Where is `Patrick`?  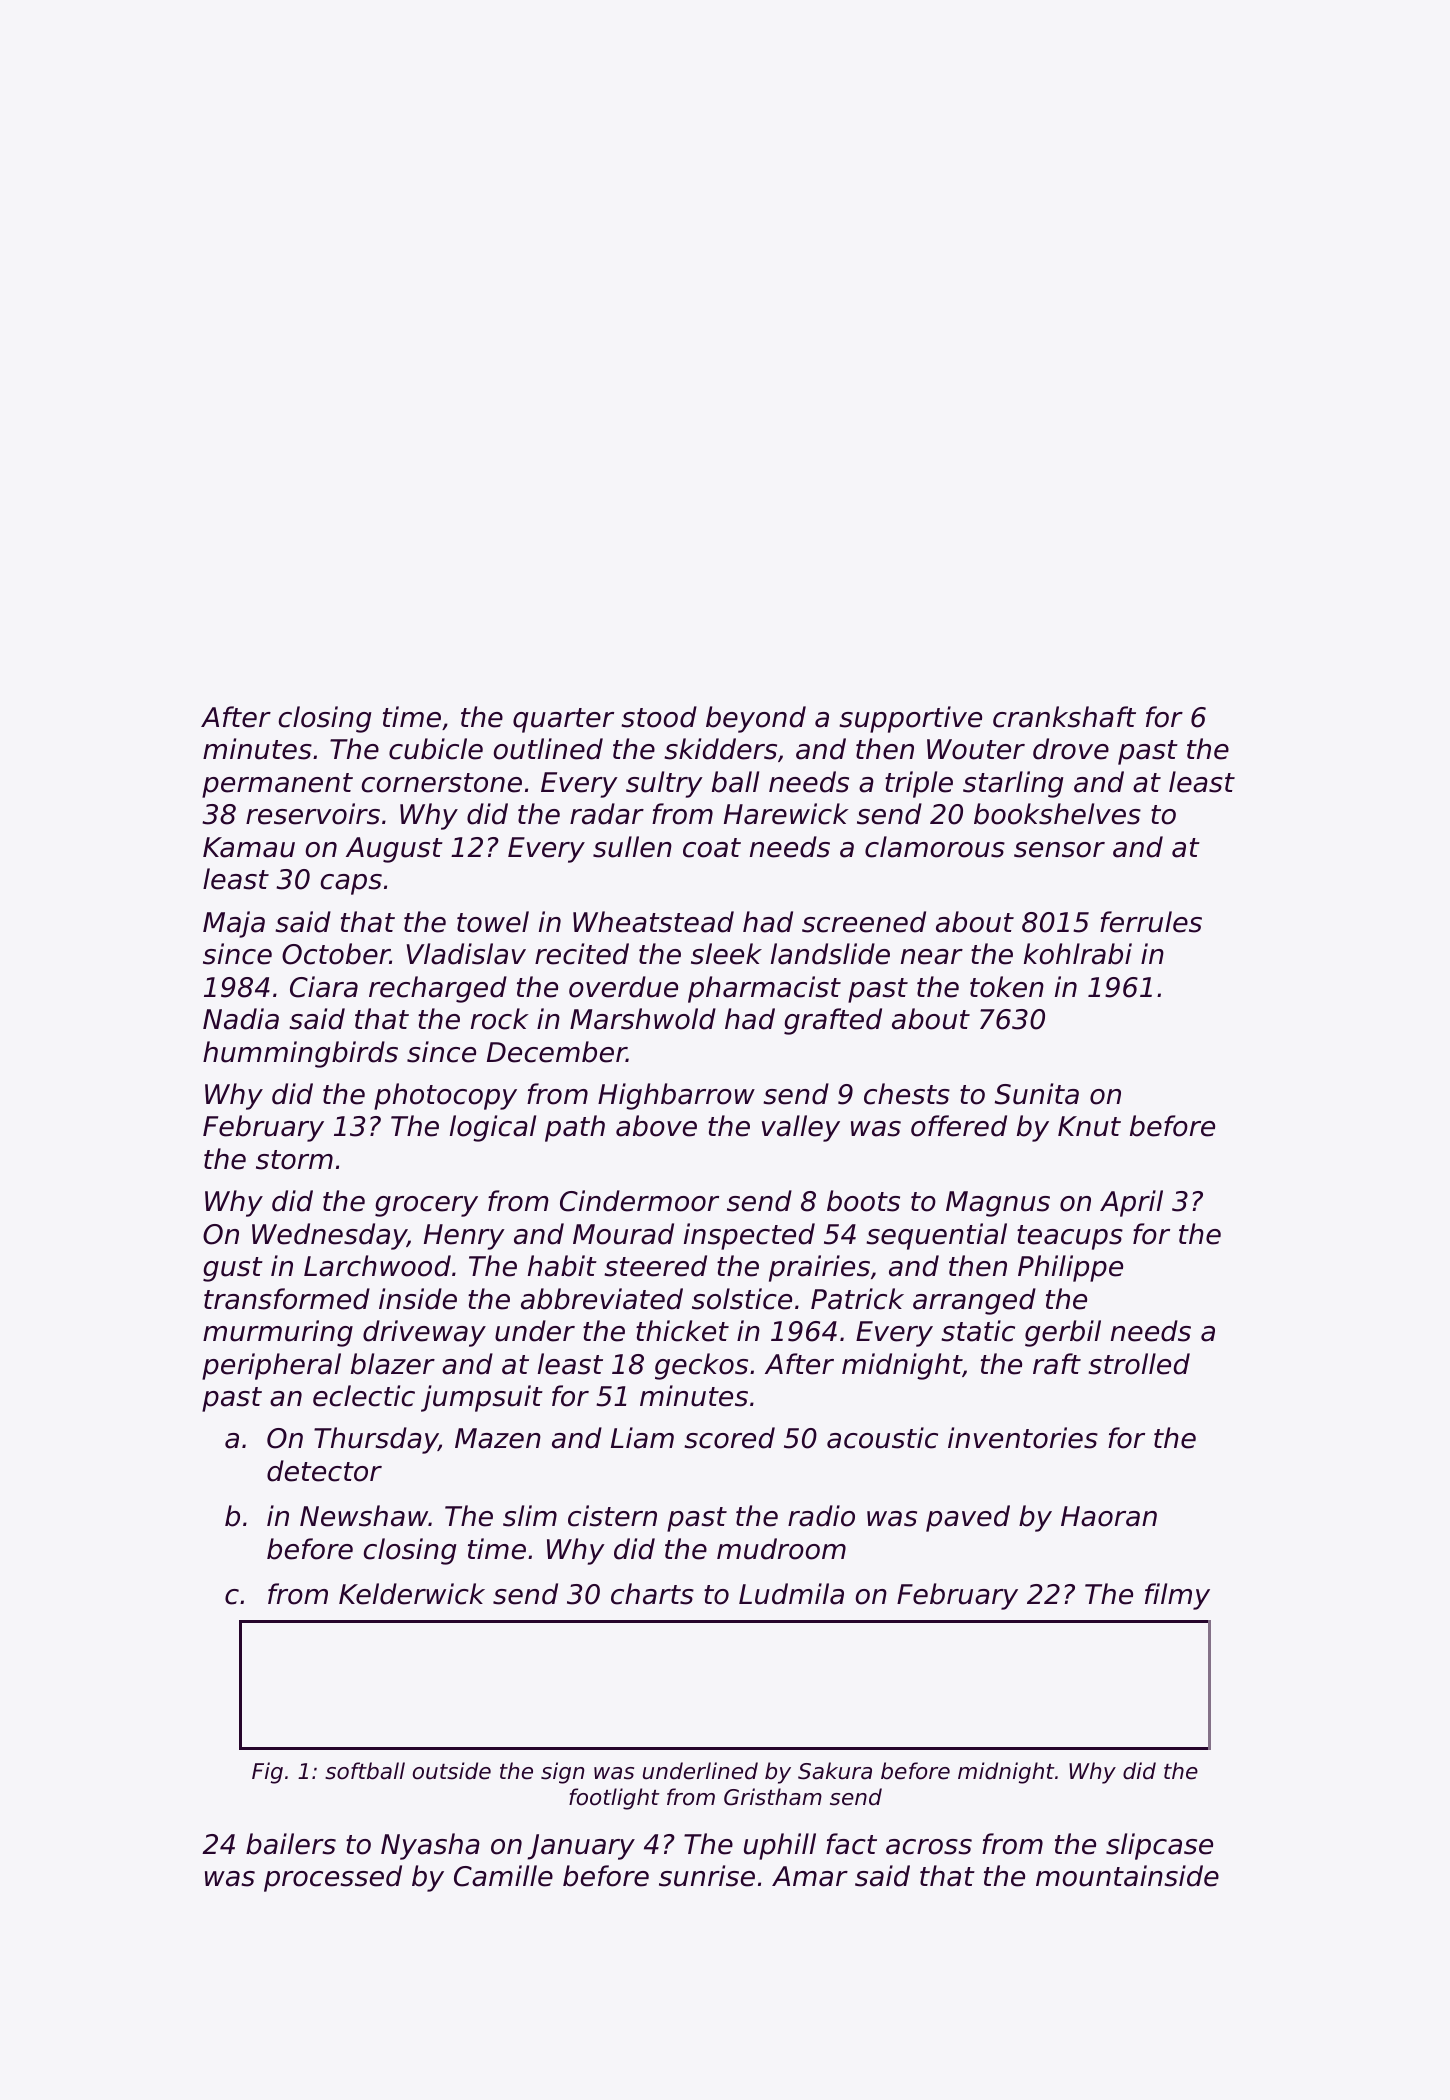
Patrick is located at coordinates (857, 1299).
